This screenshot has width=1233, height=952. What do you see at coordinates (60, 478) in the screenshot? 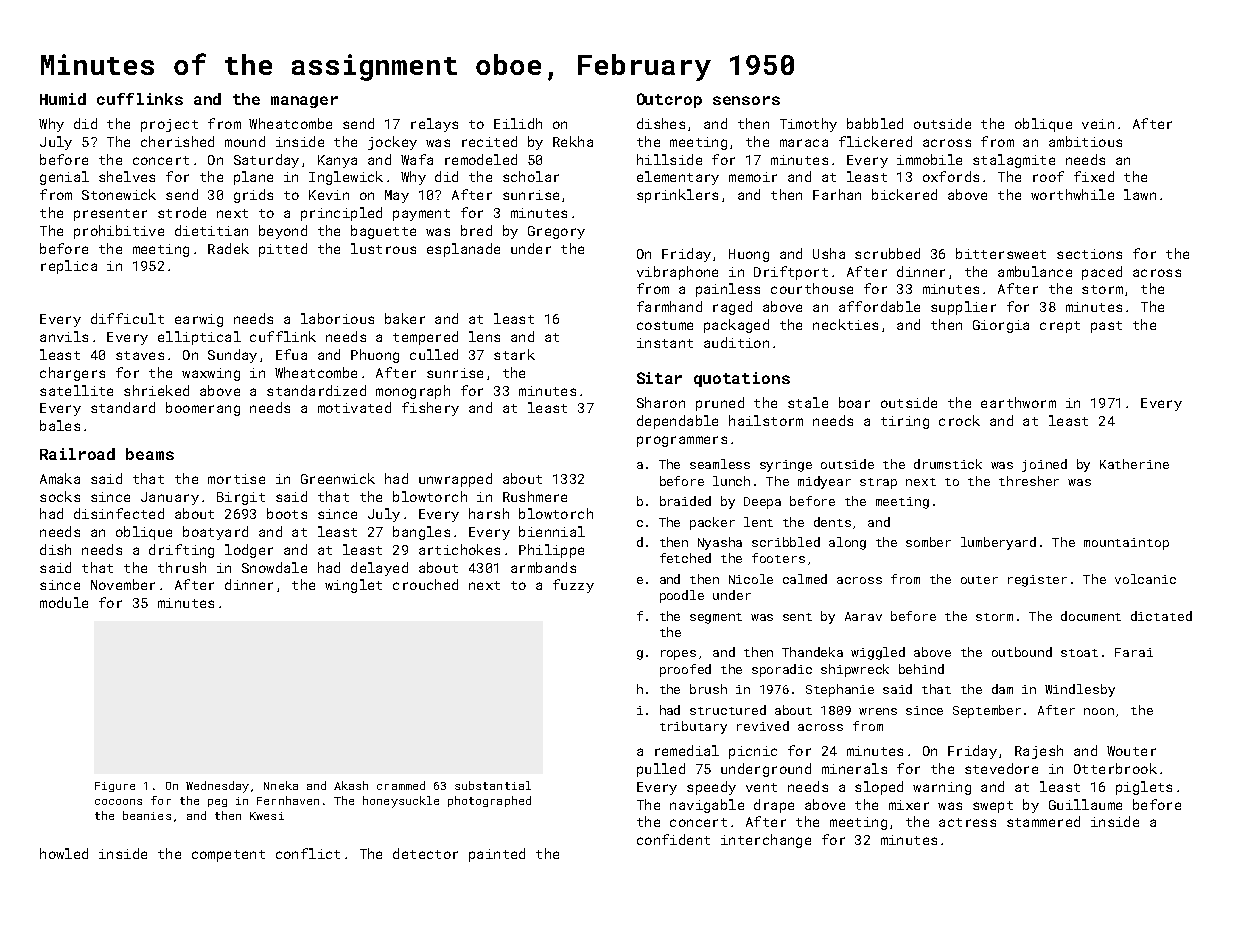
I see `Amaka` at bounding box center [60, 478].
